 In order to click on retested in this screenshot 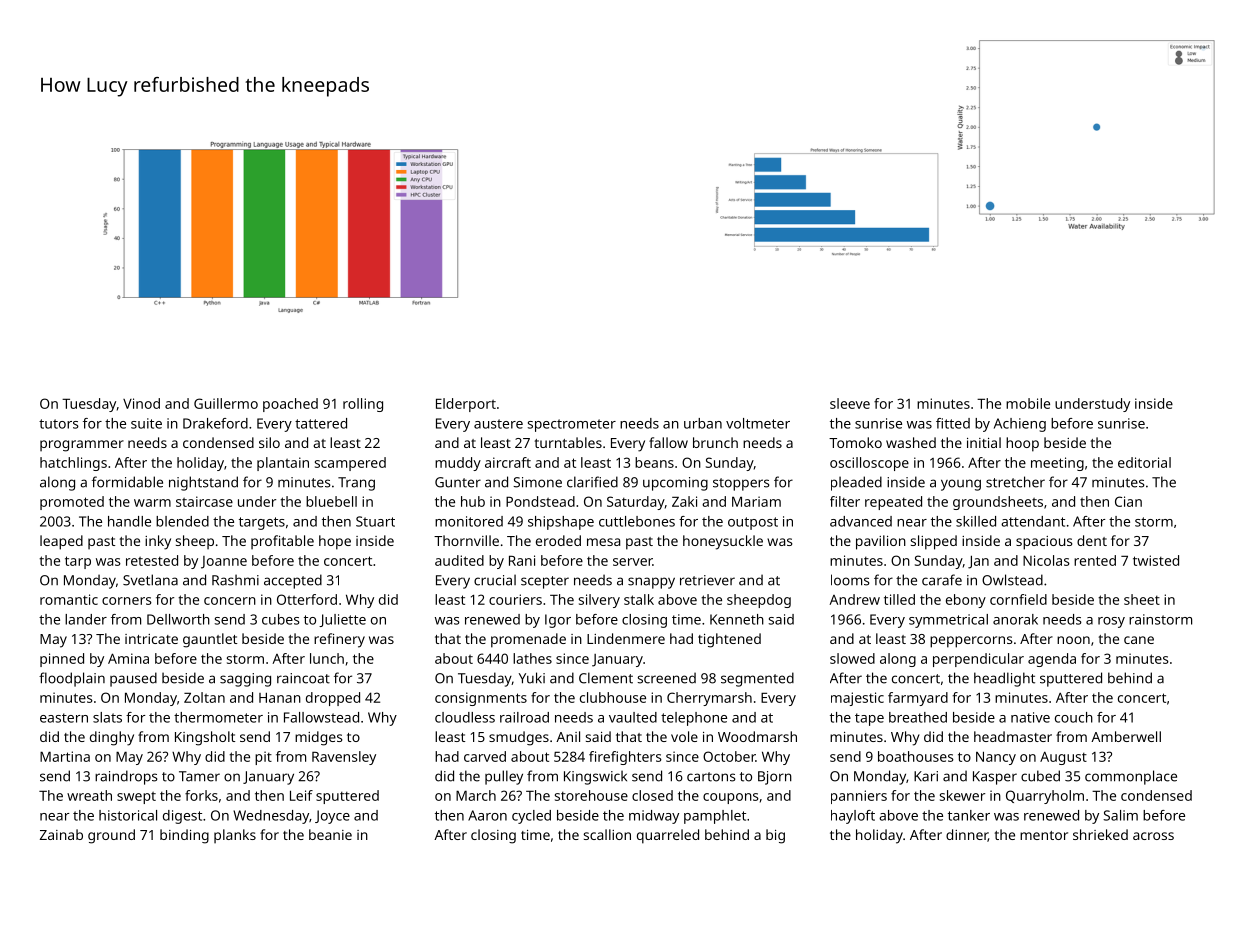, I will do `click(152, 560)`.
